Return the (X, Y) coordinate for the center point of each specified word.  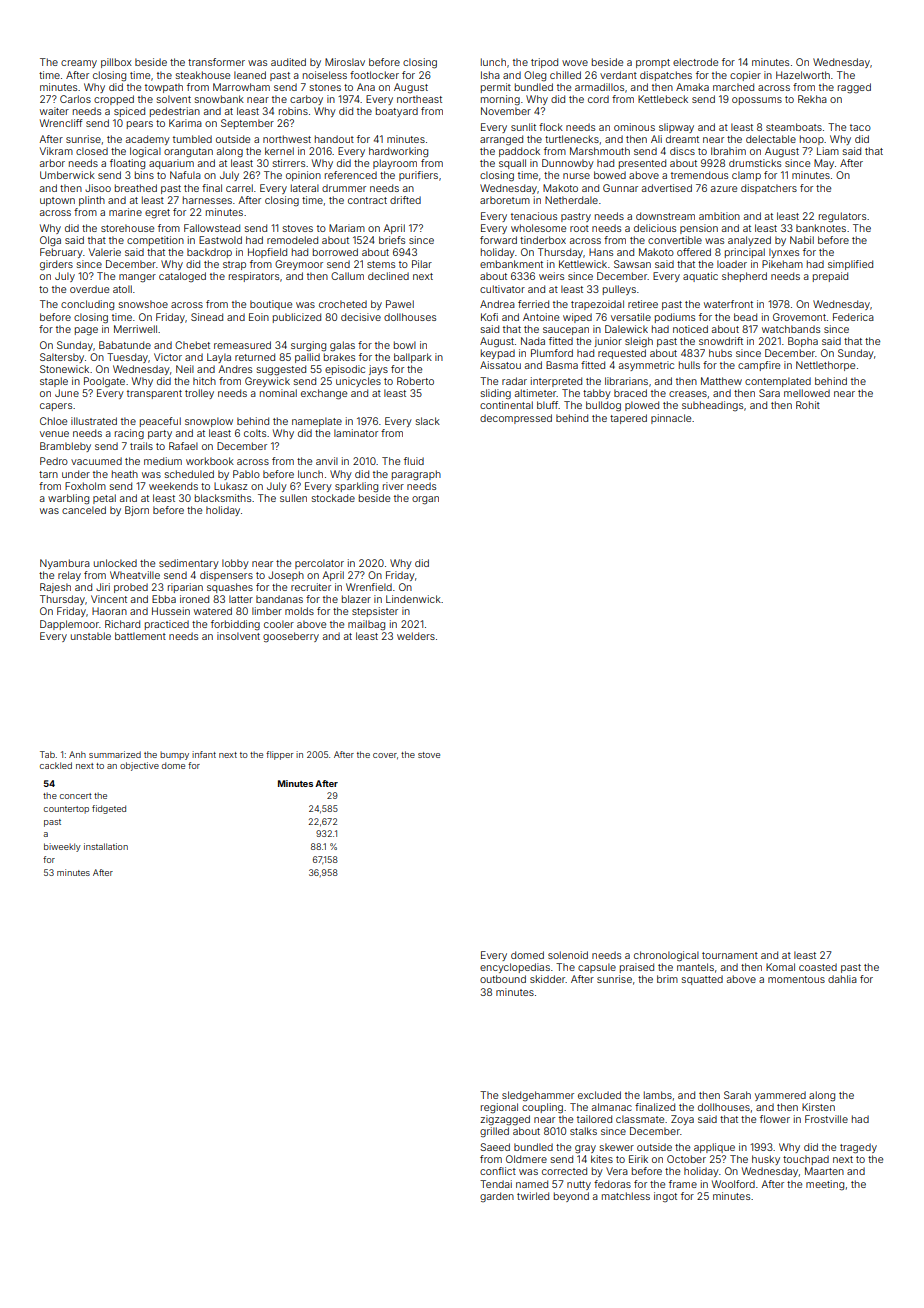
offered (694, 252)
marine (125, 212)
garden (497, 1197)
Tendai (496, 1184)
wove (575, 63)
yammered (780, 1096)
